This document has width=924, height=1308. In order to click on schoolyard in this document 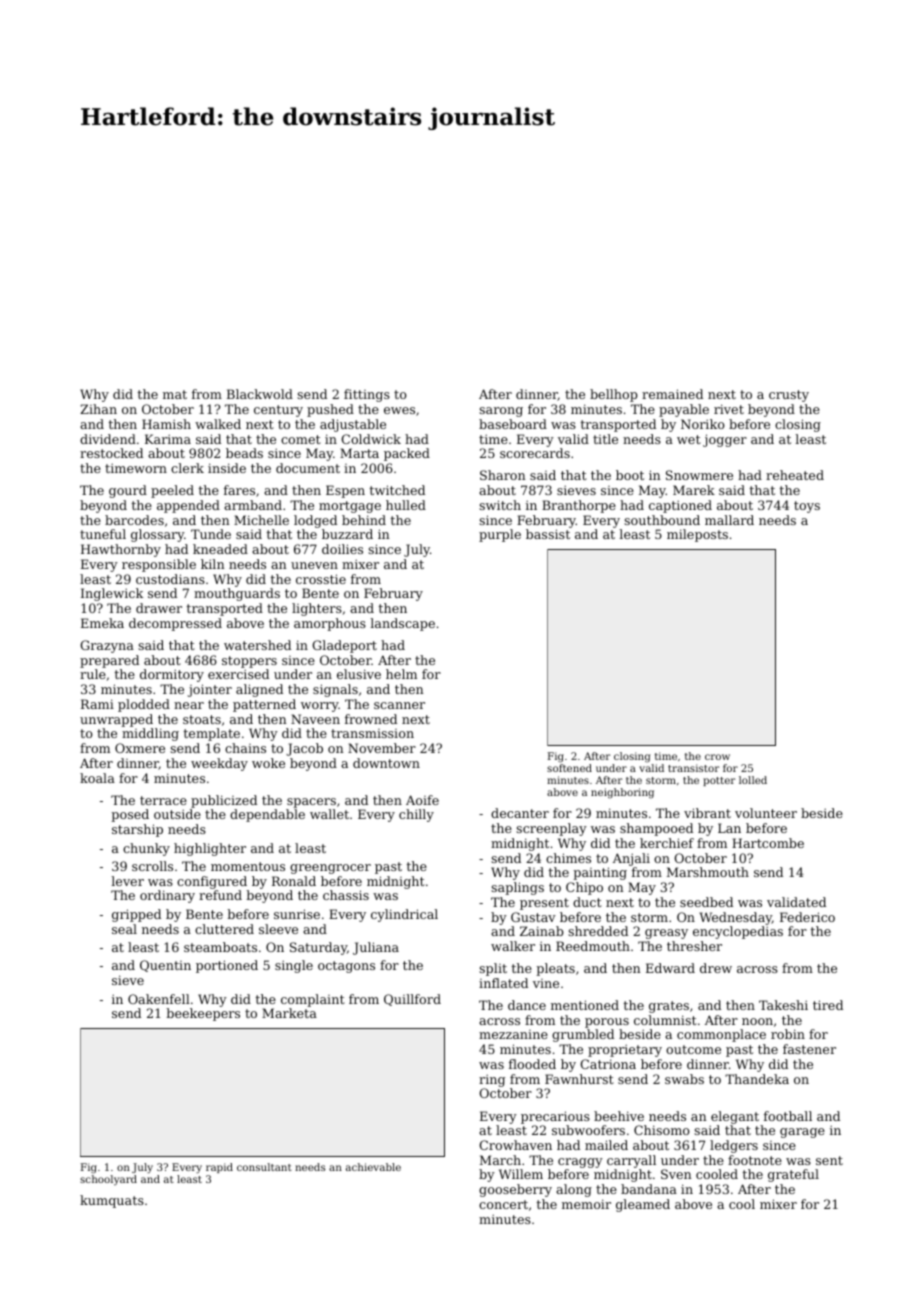, I will do `click(108, 1180)`.
